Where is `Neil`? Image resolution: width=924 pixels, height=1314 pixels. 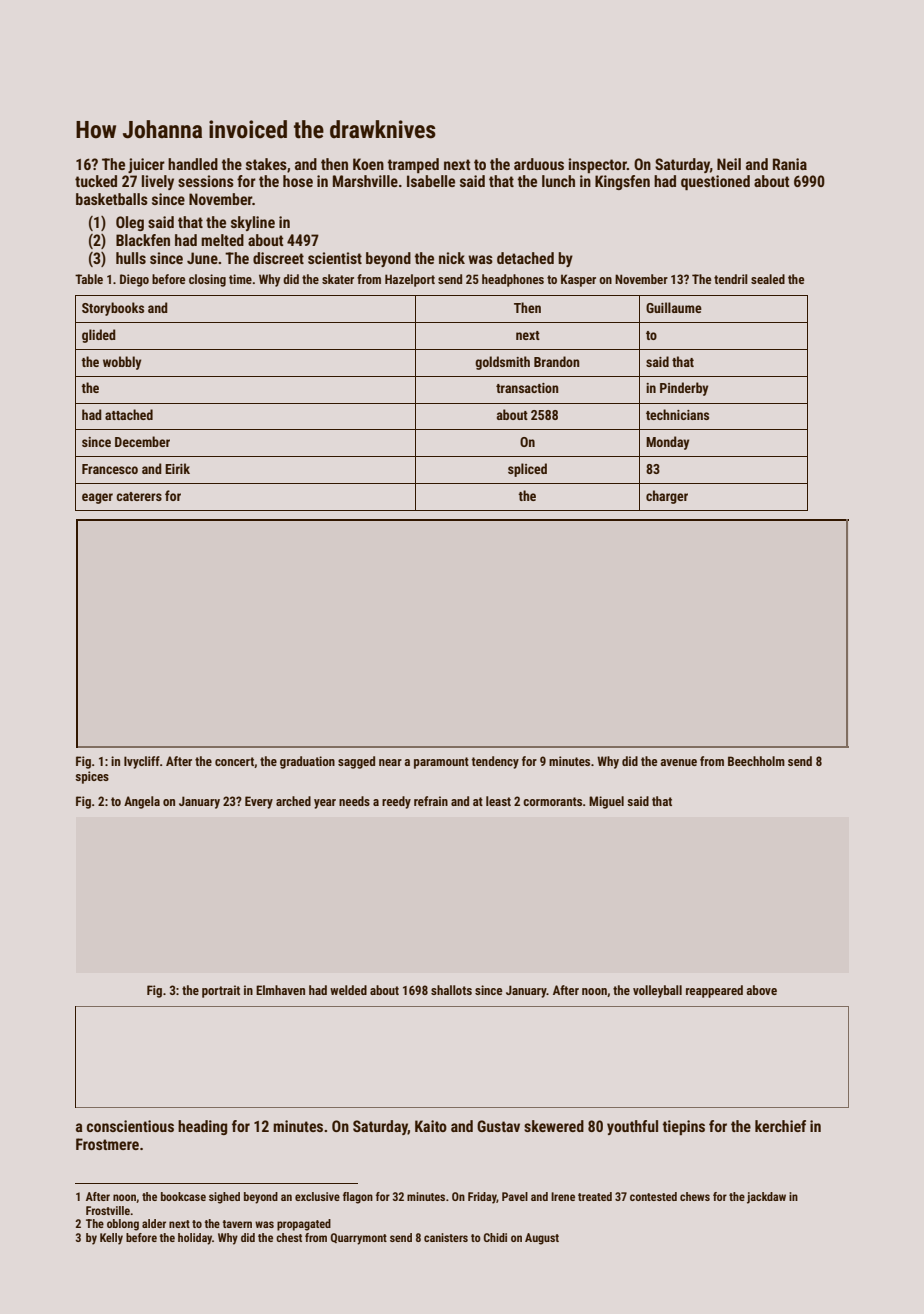 Neil is located at coordinates (729, 164).
